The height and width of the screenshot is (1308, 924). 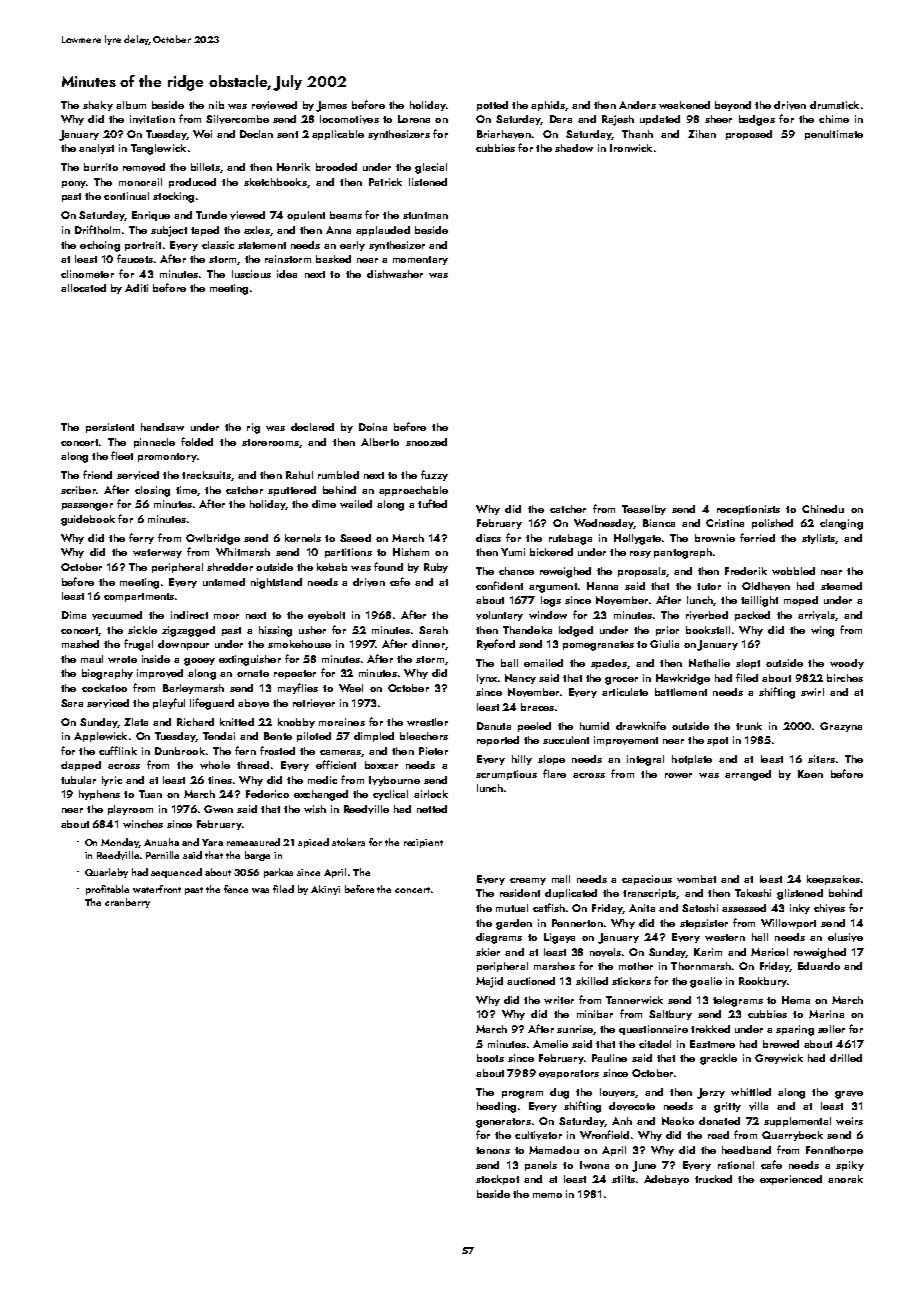 I want to click on mall, so click(x=561, y=879).
